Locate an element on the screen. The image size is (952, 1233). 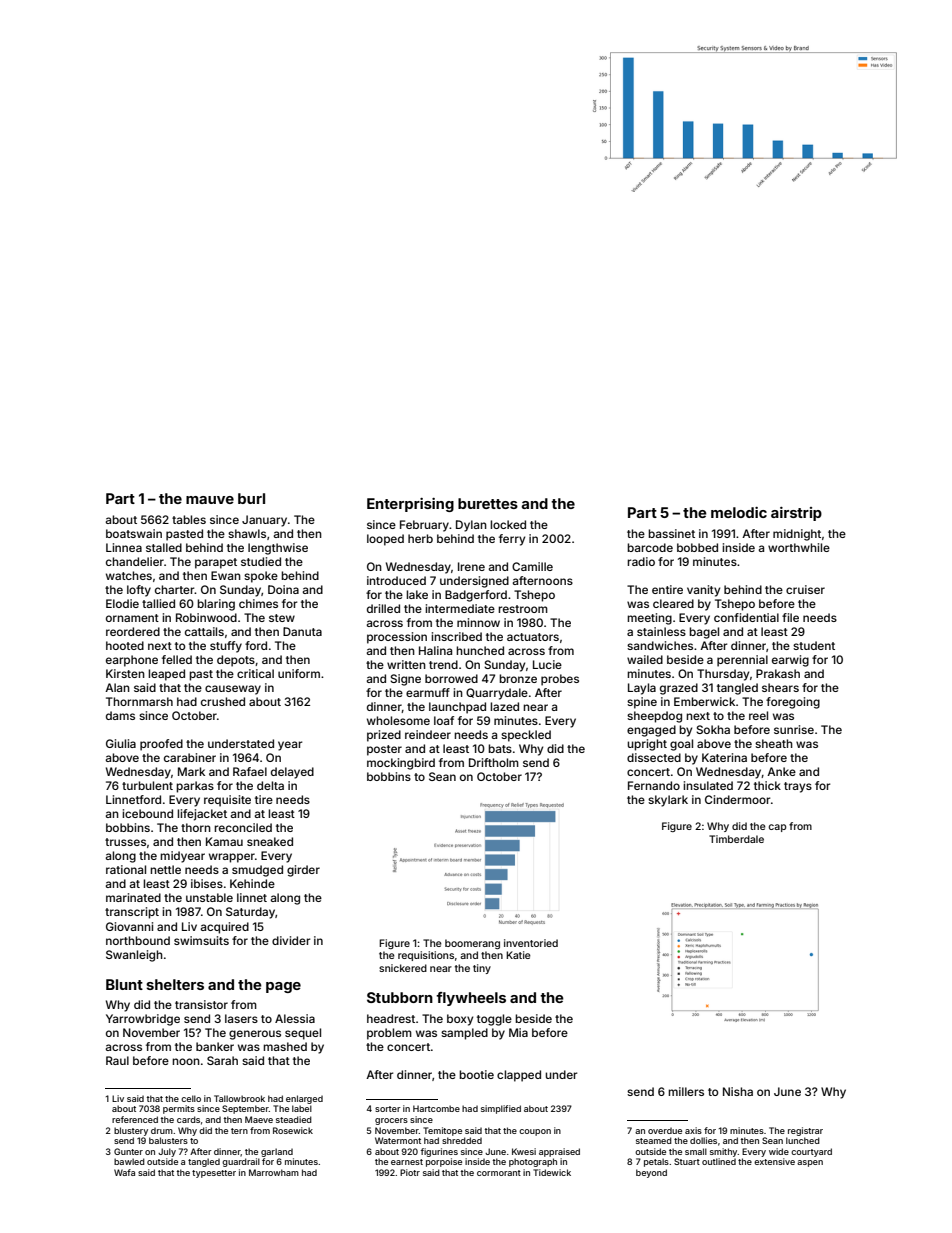
skylark is located at coordinates (668, 801).
